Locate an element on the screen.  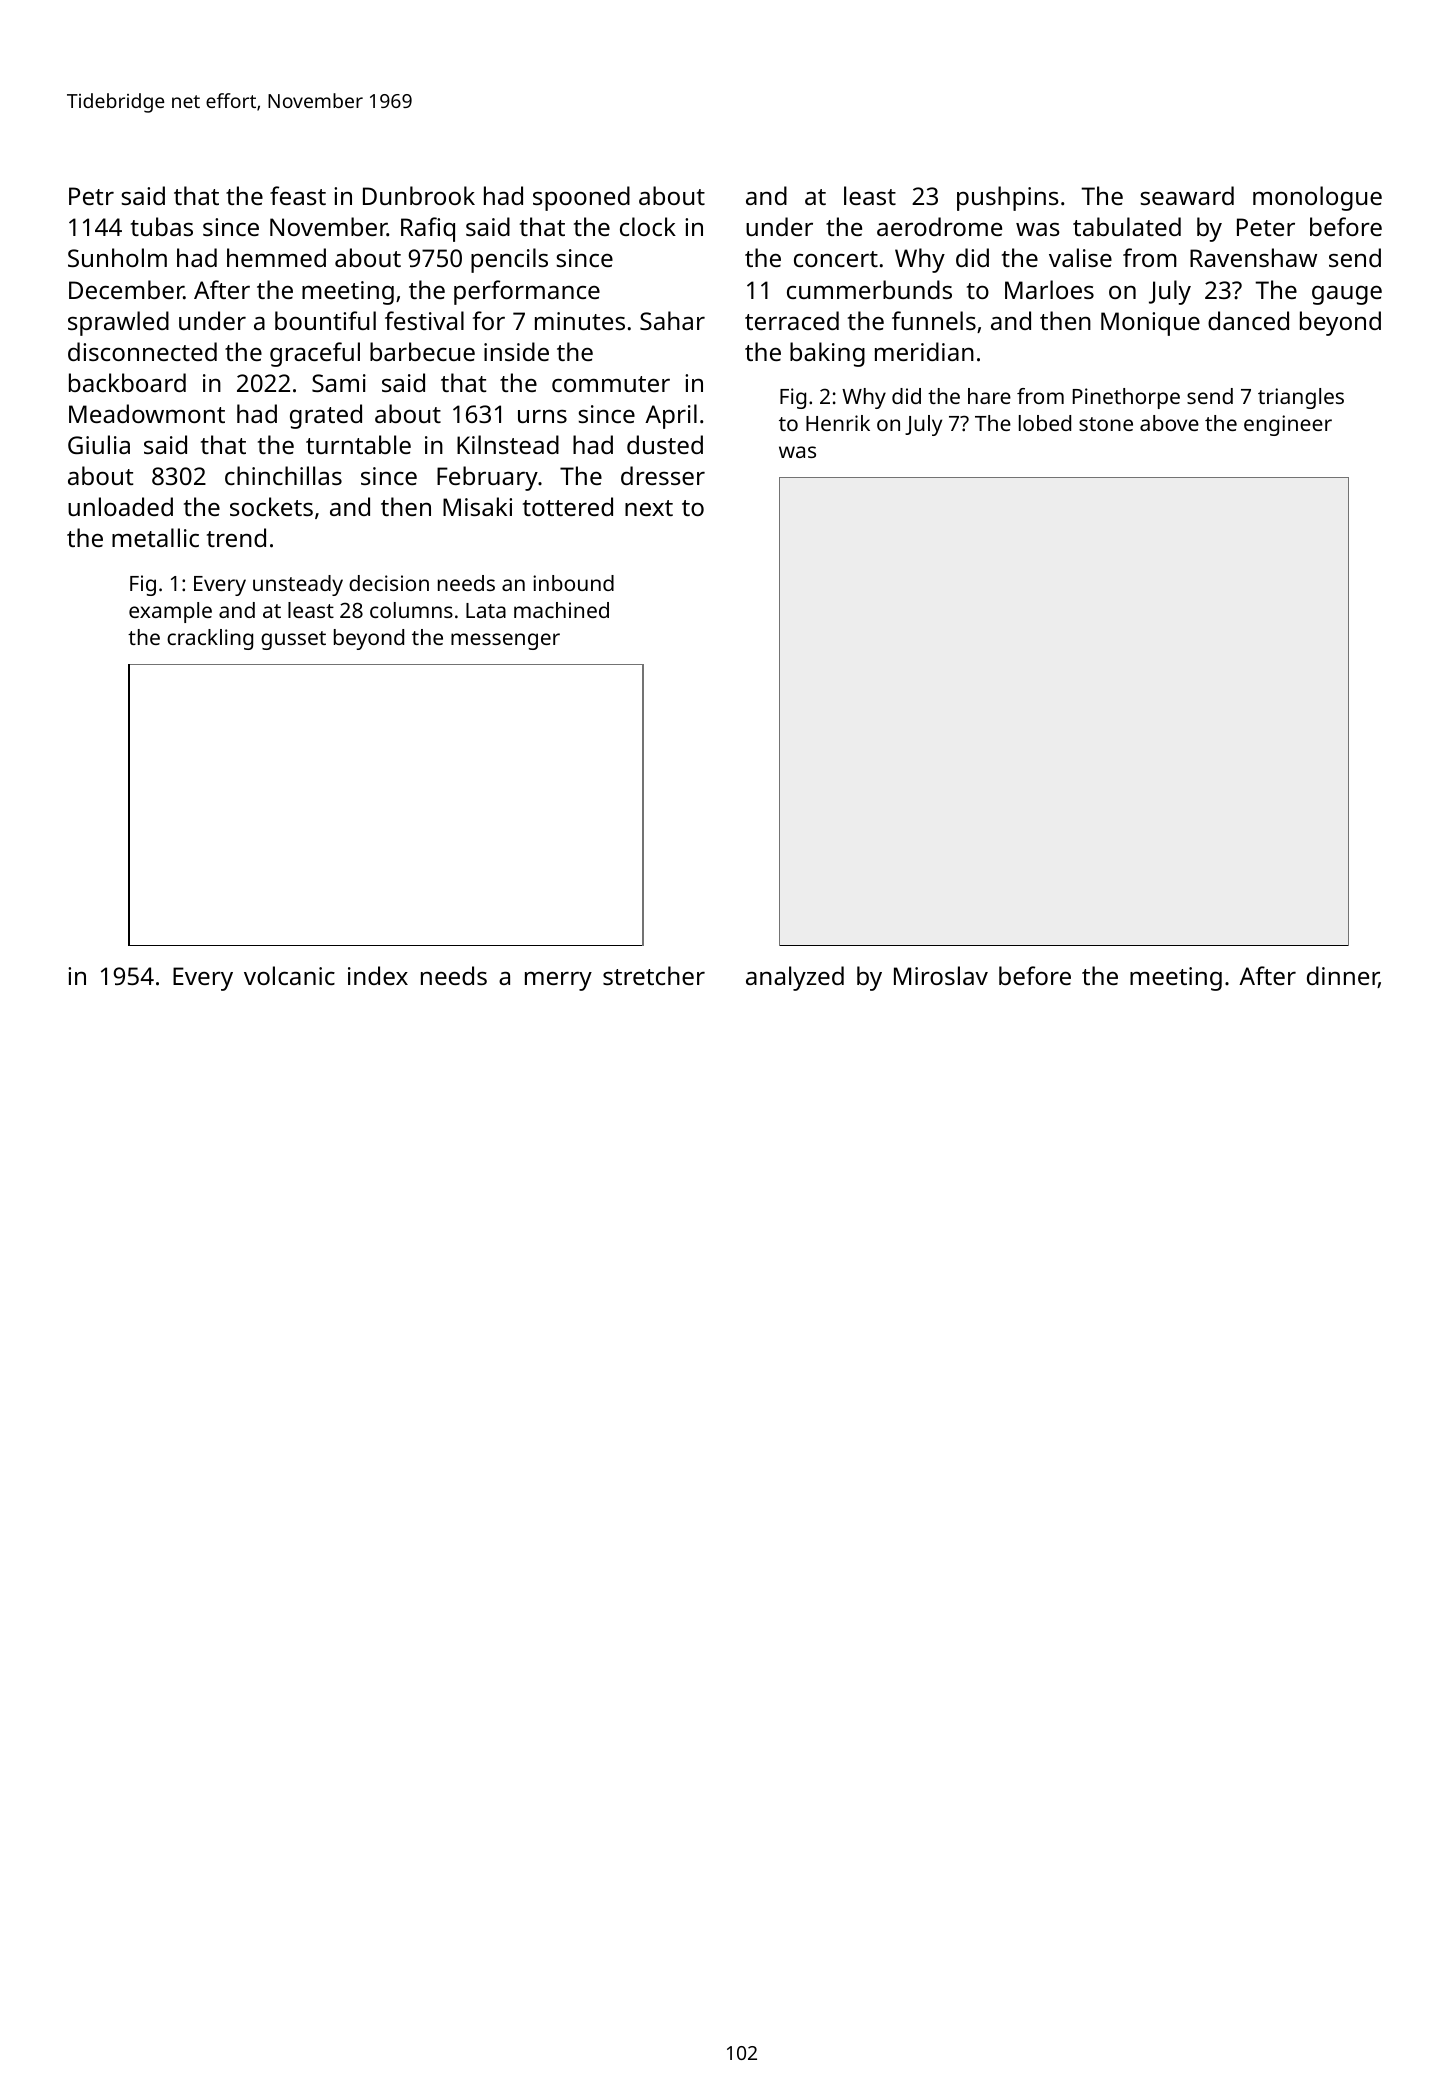
inbound is located at coordinates (573, 583).
